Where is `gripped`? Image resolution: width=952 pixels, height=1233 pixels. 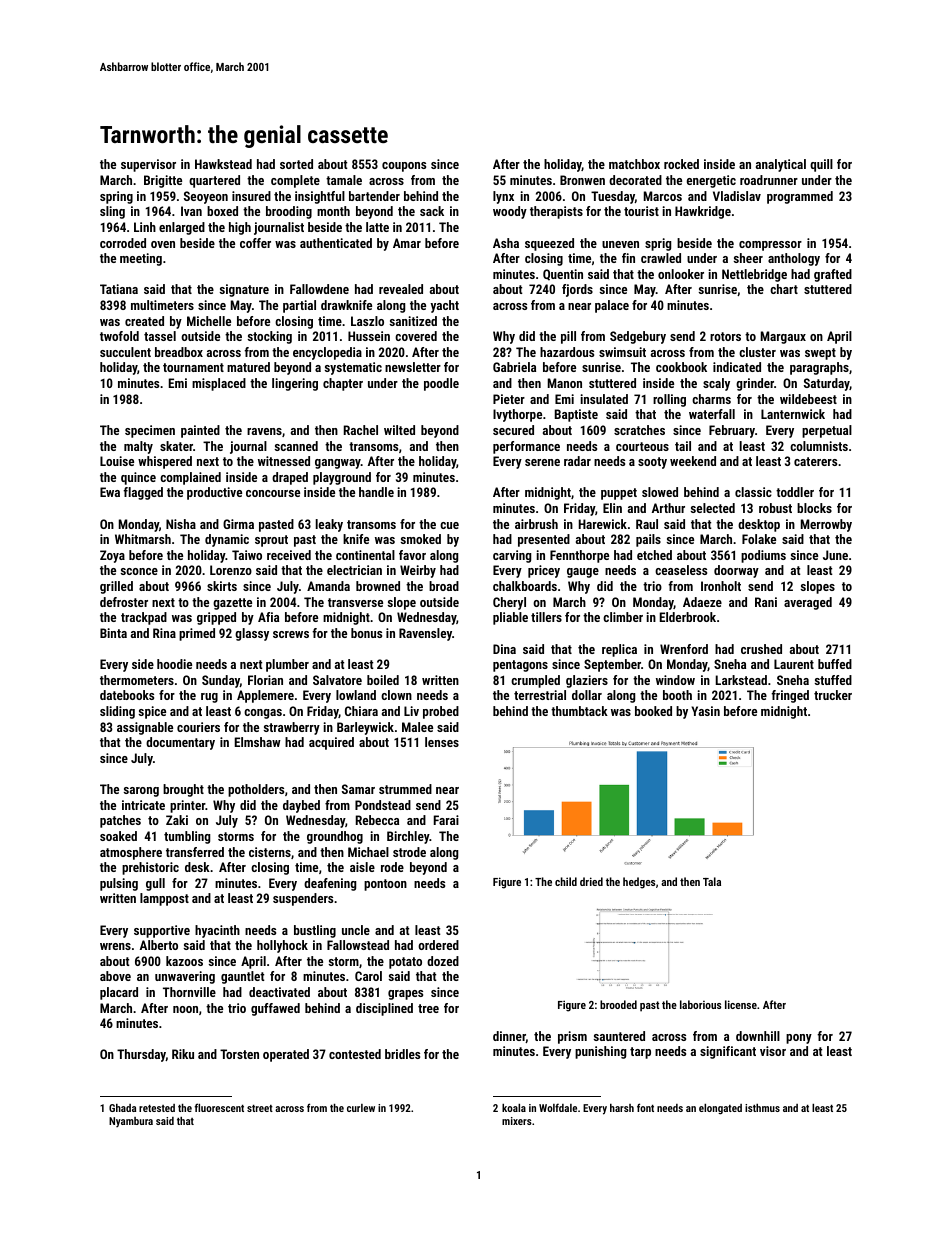 gripped is located at coordinates (216, 618).
